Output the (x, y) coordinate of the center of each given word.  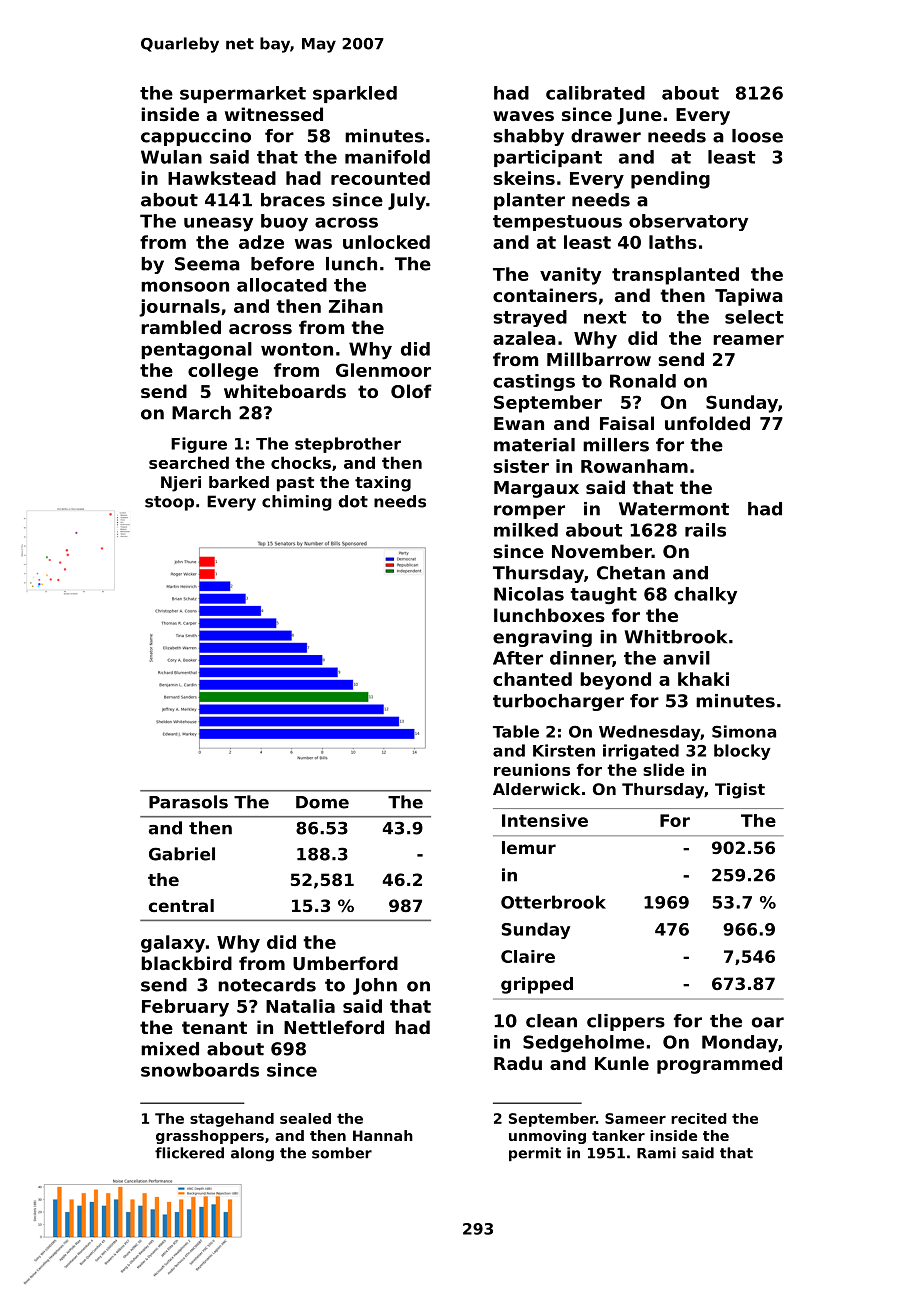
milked (526, 530)
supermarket (243, 94)
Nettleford (334, 1027)
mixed (170, 1049)
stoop (169, 503)
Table (516, 731)
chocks (301, 462)
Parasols (188, 802)
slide (663, 769)
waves (523, 116)
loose (757, 136)
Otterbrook (553, 902)
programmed (719, 1065)
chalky (705, 596)
